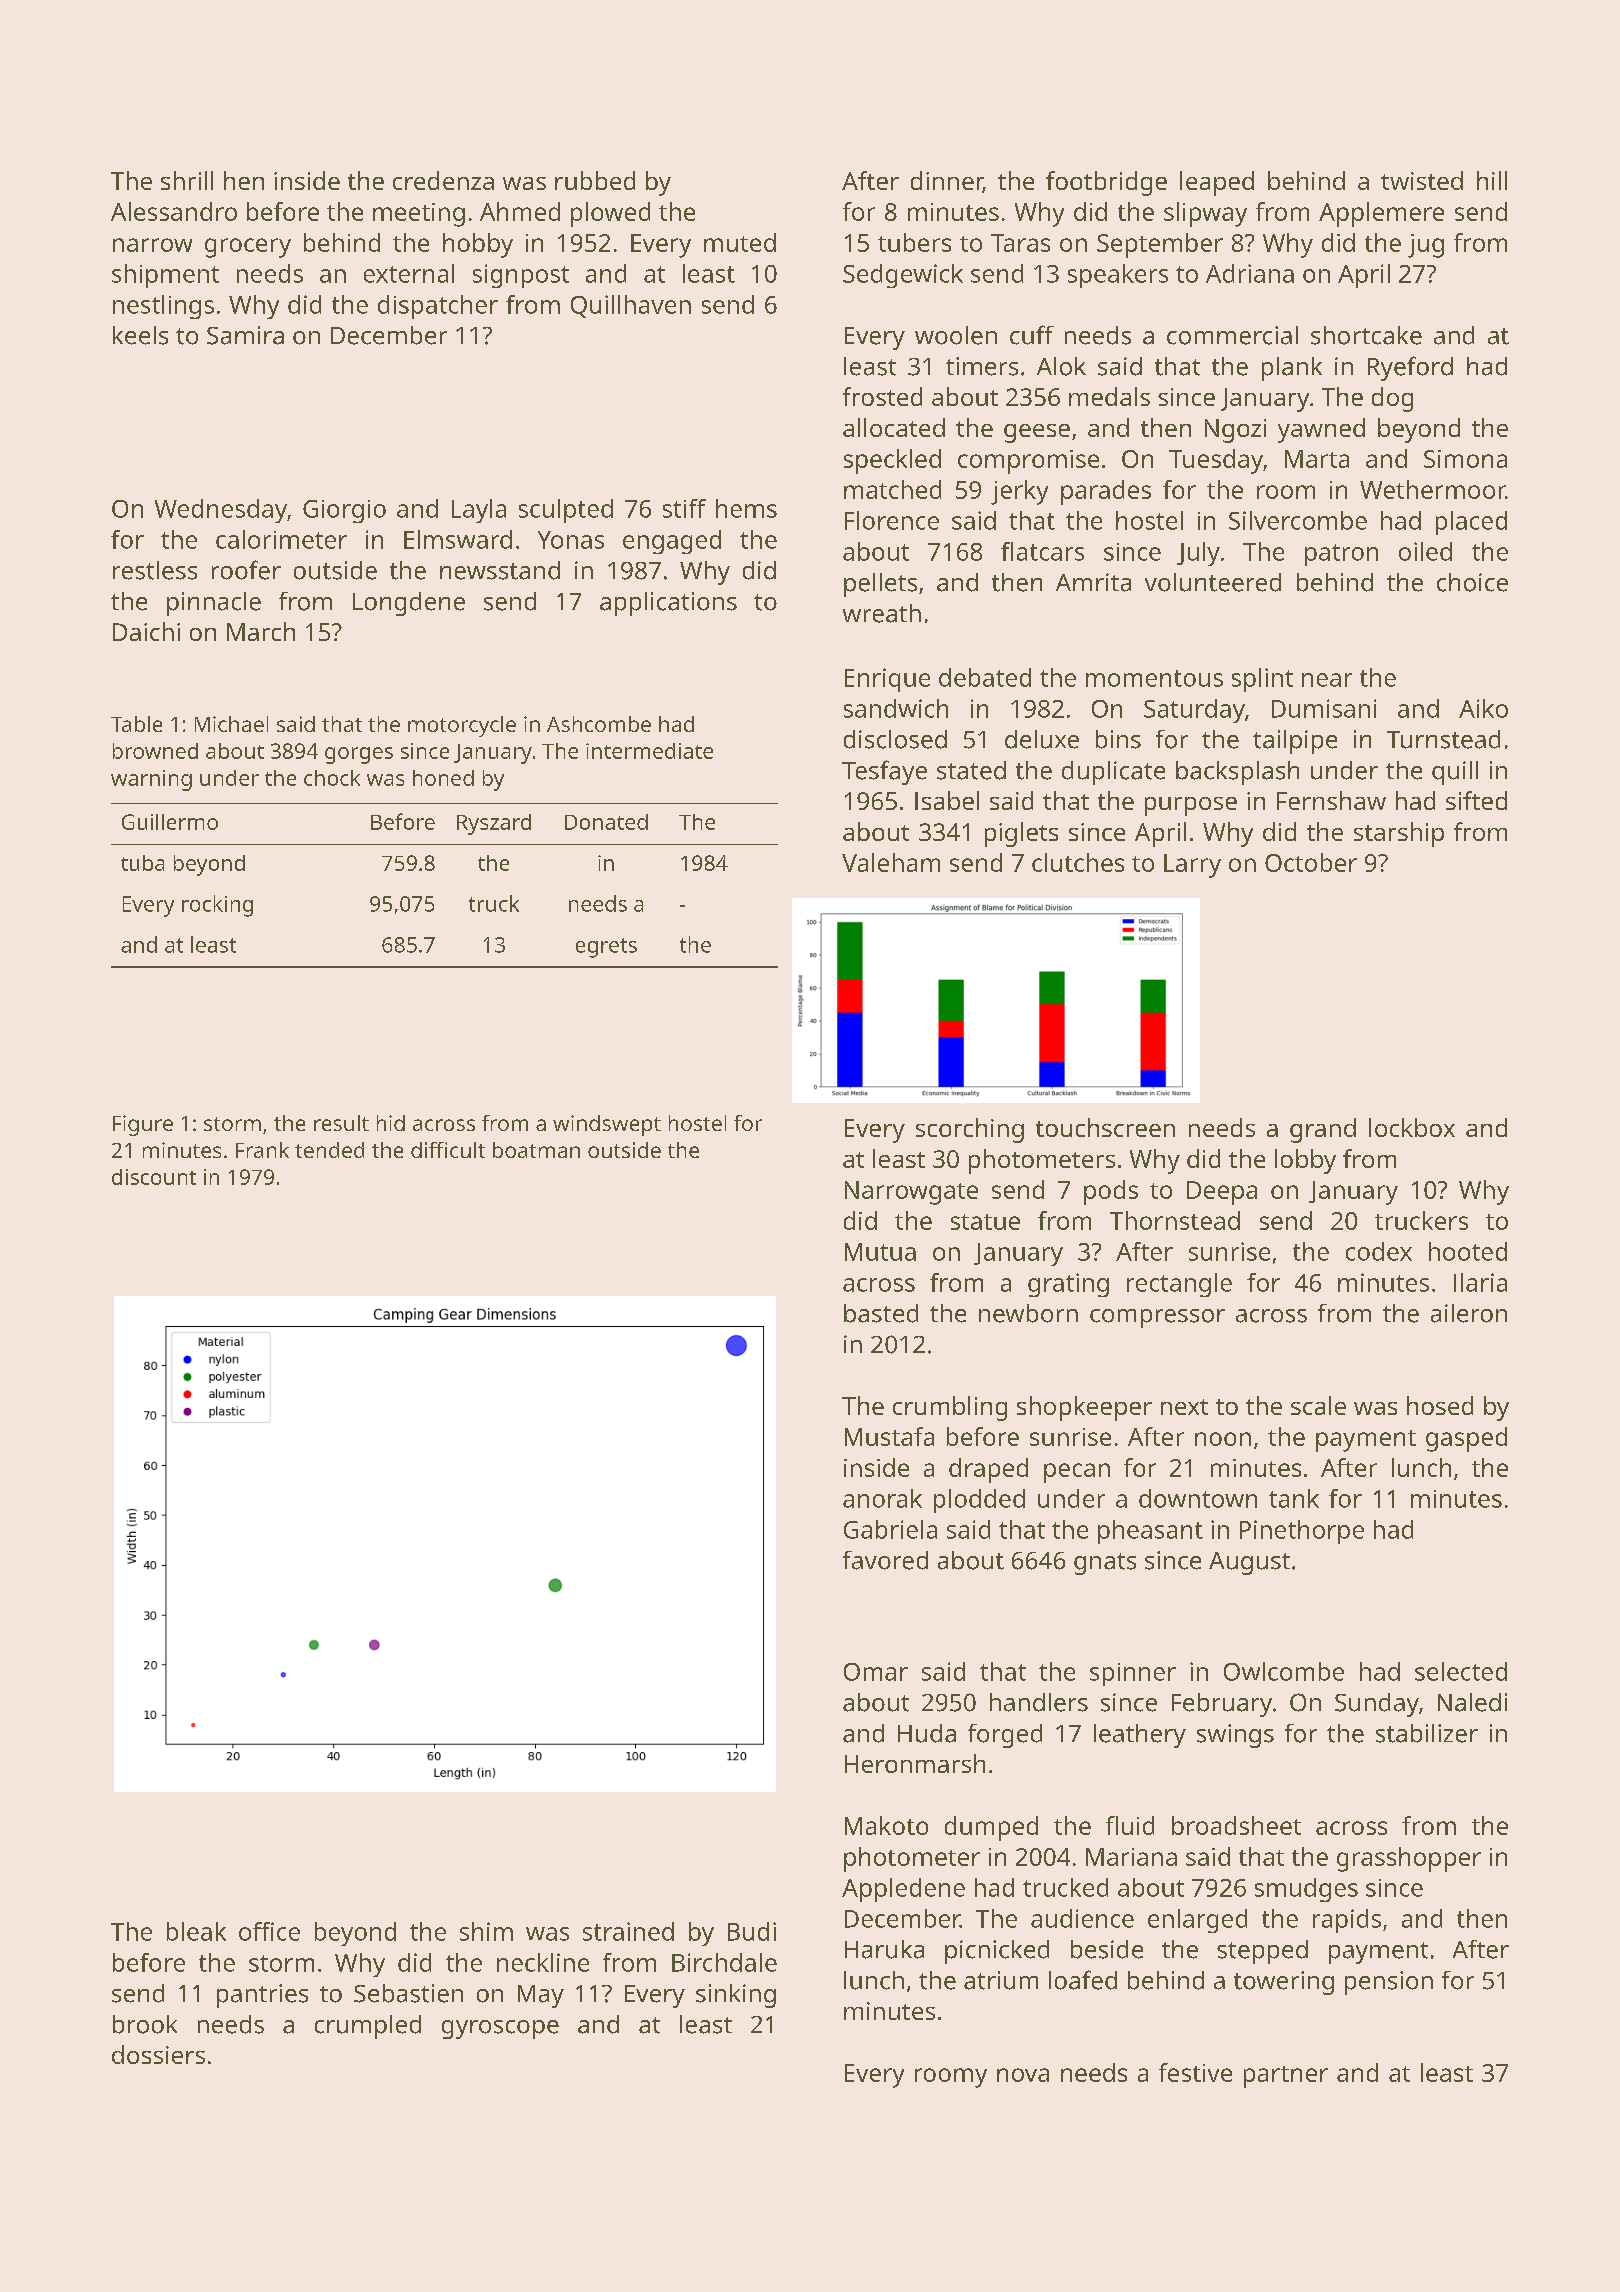 The image size is (1620, 2292). Describe the element at coordinates (536, 1150) in the screenshot. I see `boatman` at that location.
